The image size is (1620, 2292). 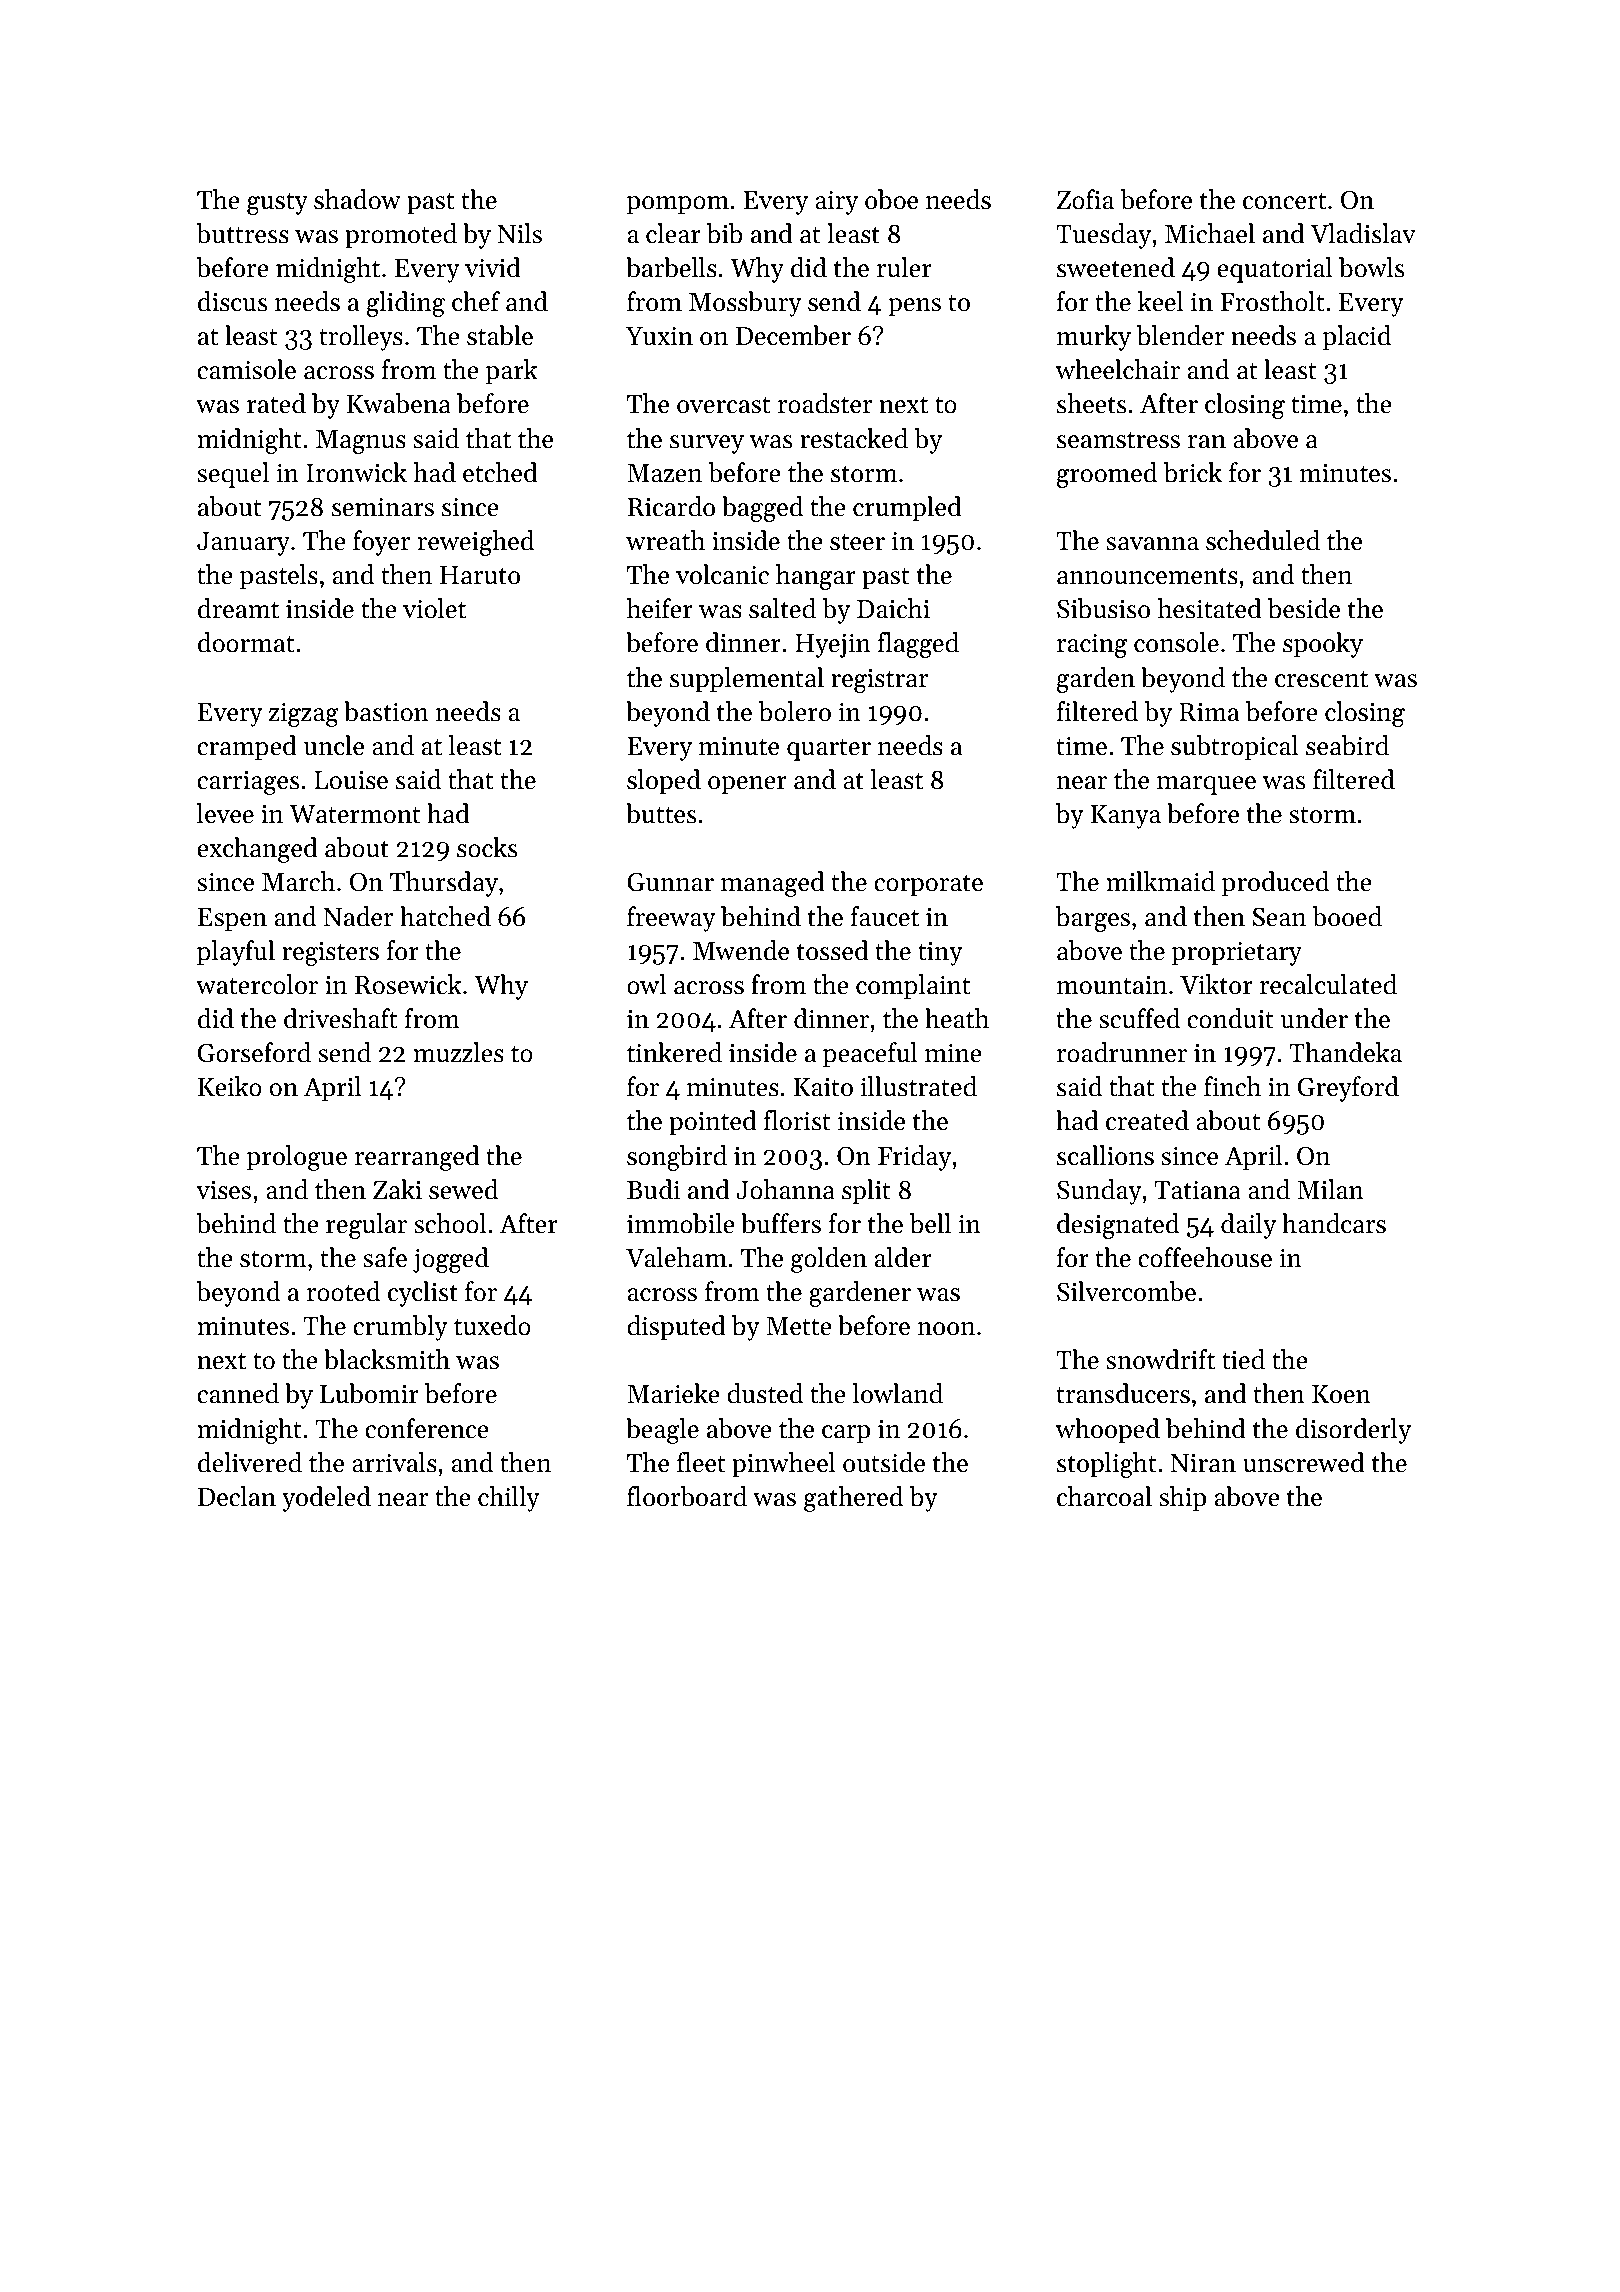 What do you see at coordinates (1122, 1052) in the screenshot?
I see `roadrunner` at bounding box center [1122, 1052].
